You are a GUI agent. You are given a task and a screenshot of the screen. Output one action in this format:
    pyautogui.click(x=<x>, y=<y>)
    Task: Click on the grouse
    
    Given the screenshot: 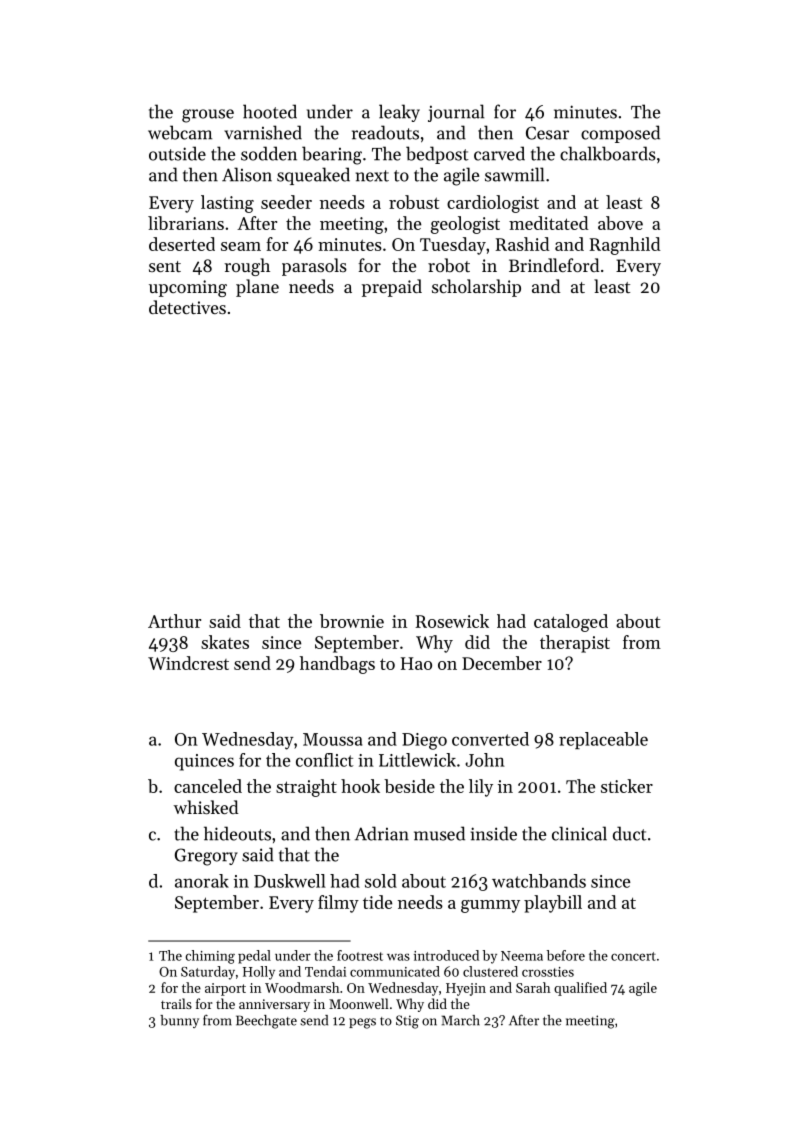 What is the action you would take?
    pyautogui.click(x=208, y=116)
